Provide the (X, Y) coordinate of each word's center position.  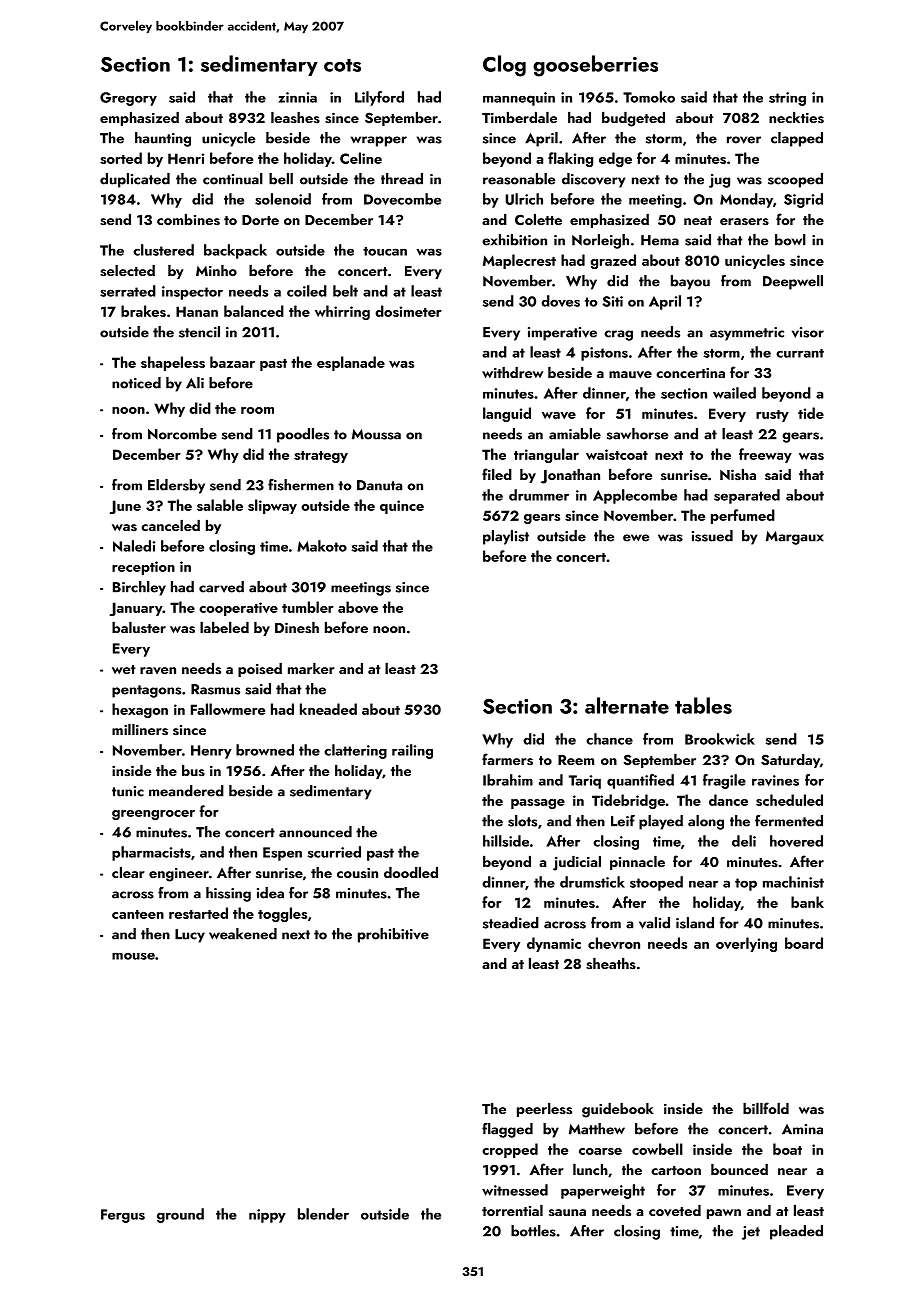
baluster (139, 627)
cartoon (676, 1170)
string (787, 99)
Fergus (123, 1216)
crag (618, 335)
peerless (544, 1110)
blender (323, 1214)
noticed (136, 383)
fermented (789, 821)
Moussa (376, 434)
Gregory (128, 99)
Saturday (790, 761)
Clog (504, 66)
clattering (355, 751)
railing (412, 751)
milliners (140, 730)
